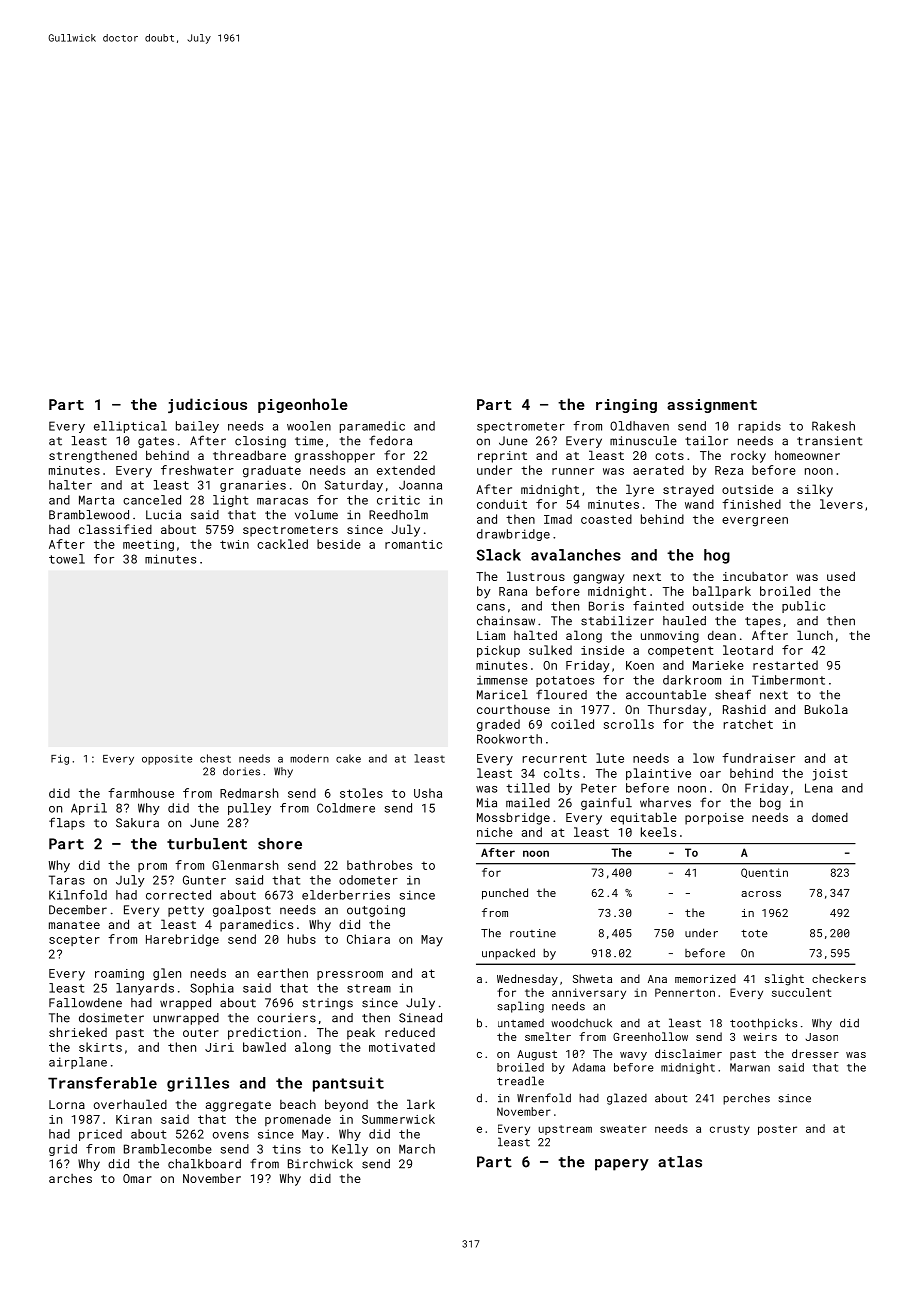 The height and width of the screenshot is (1308, 924). What do you see at coordinates (234, 544) in the screenshot?
I see `twin` at bounding box center [234, 544].
